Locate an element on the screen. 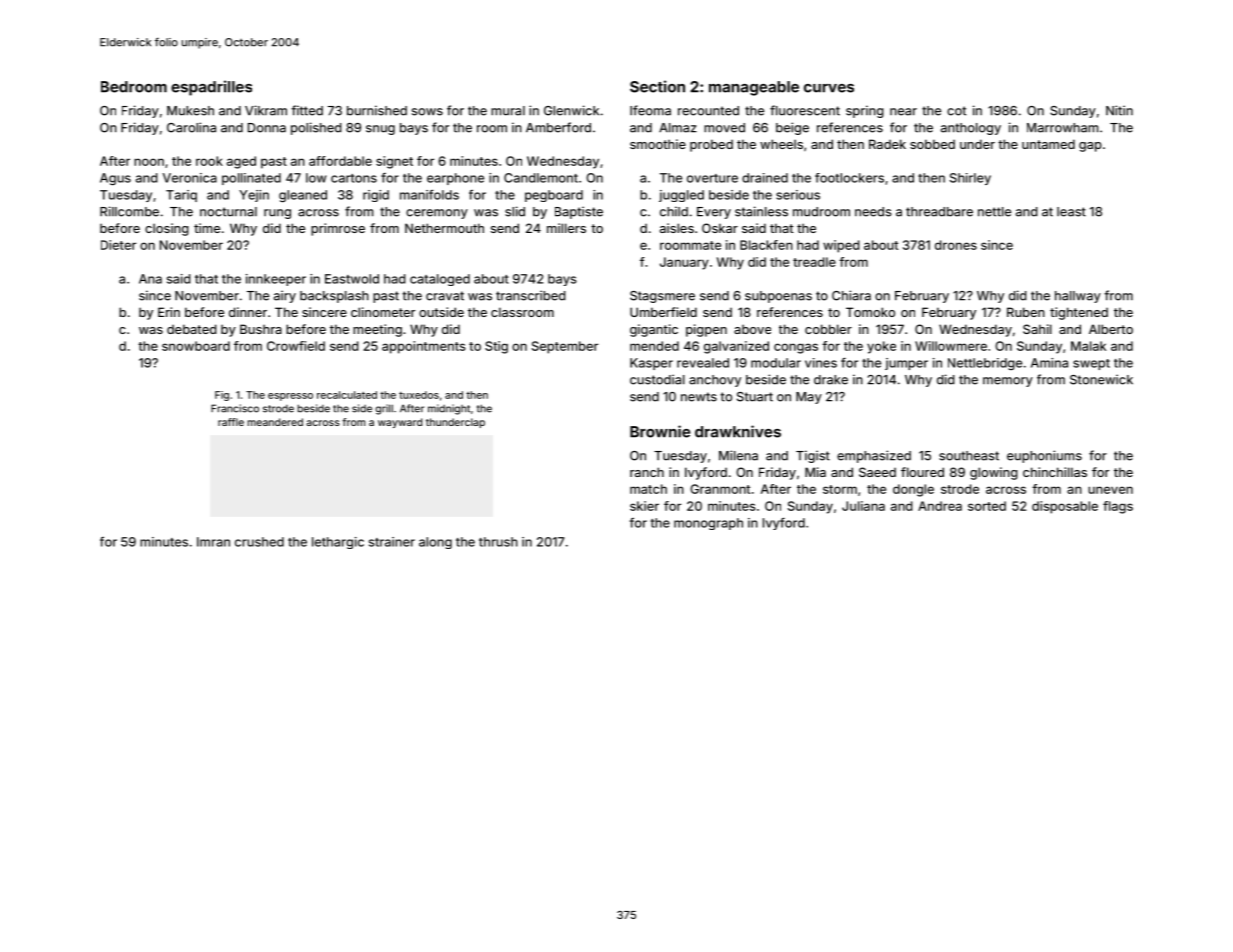  Imran is located at coordinates (213, 542).
